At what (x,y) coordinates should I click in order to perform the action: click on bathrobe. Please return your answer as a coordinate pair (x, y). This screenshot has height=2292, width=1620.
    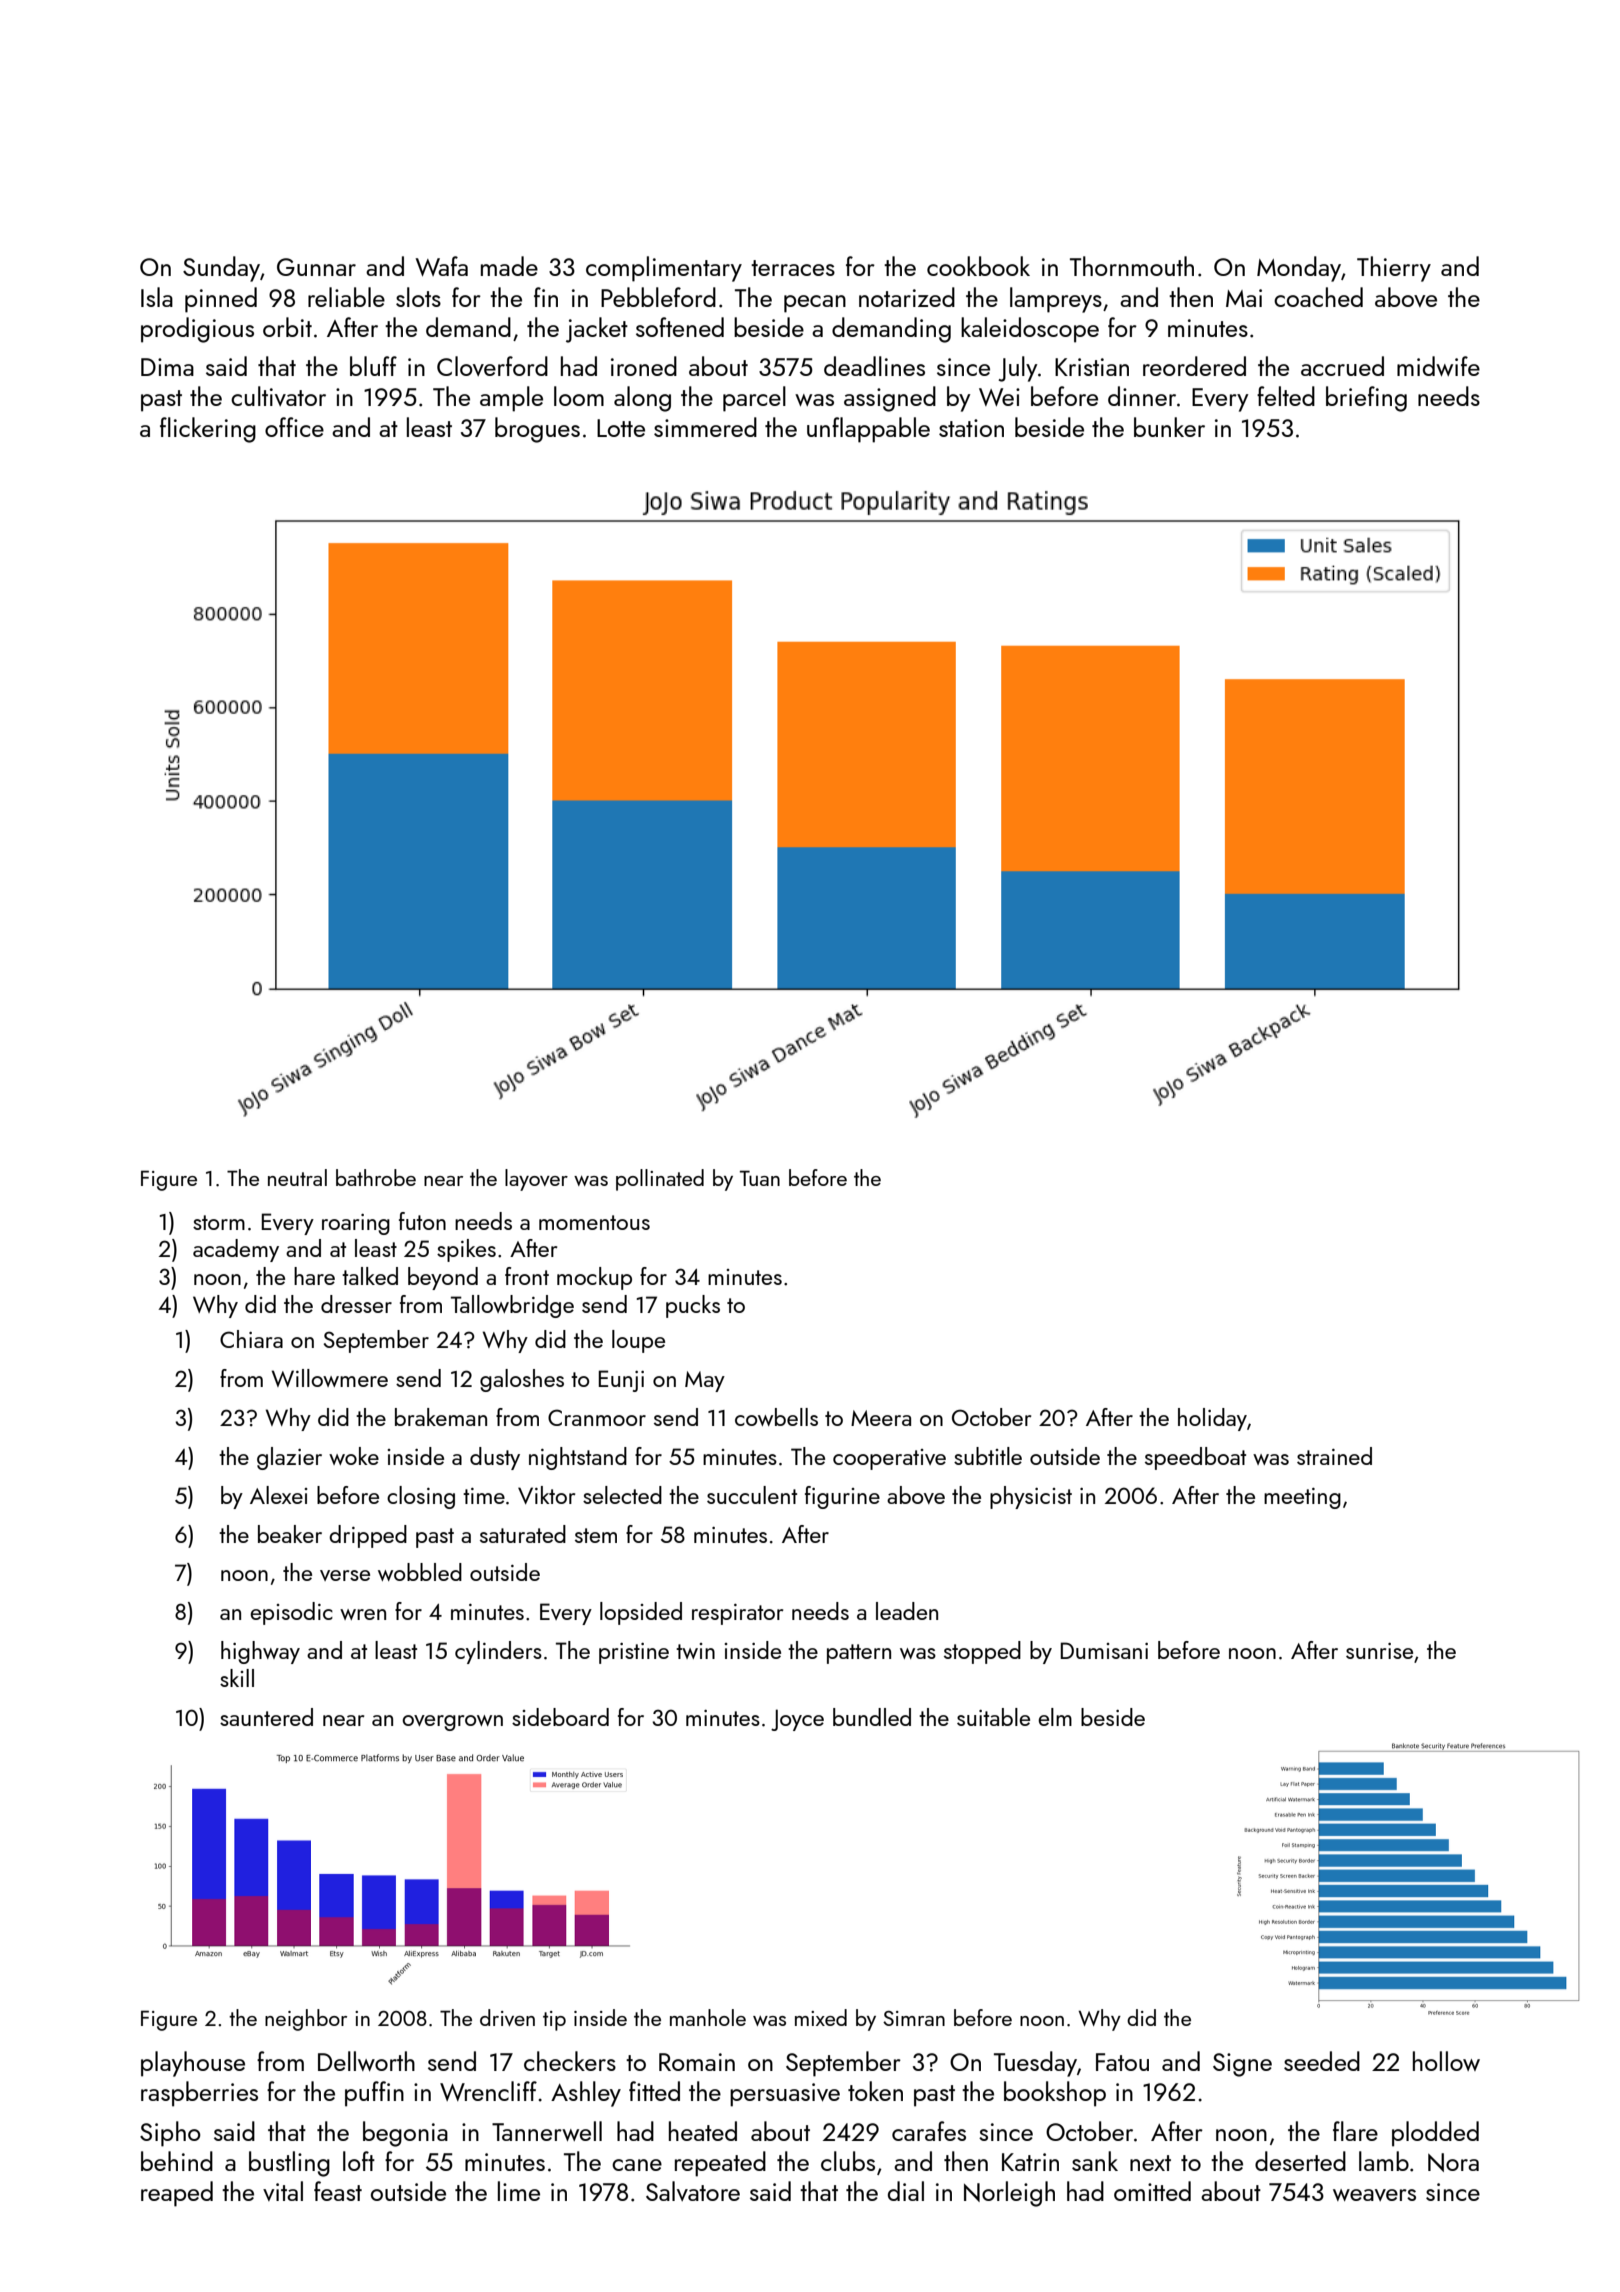
    Looking at the image, I should click on (376, 1177).
